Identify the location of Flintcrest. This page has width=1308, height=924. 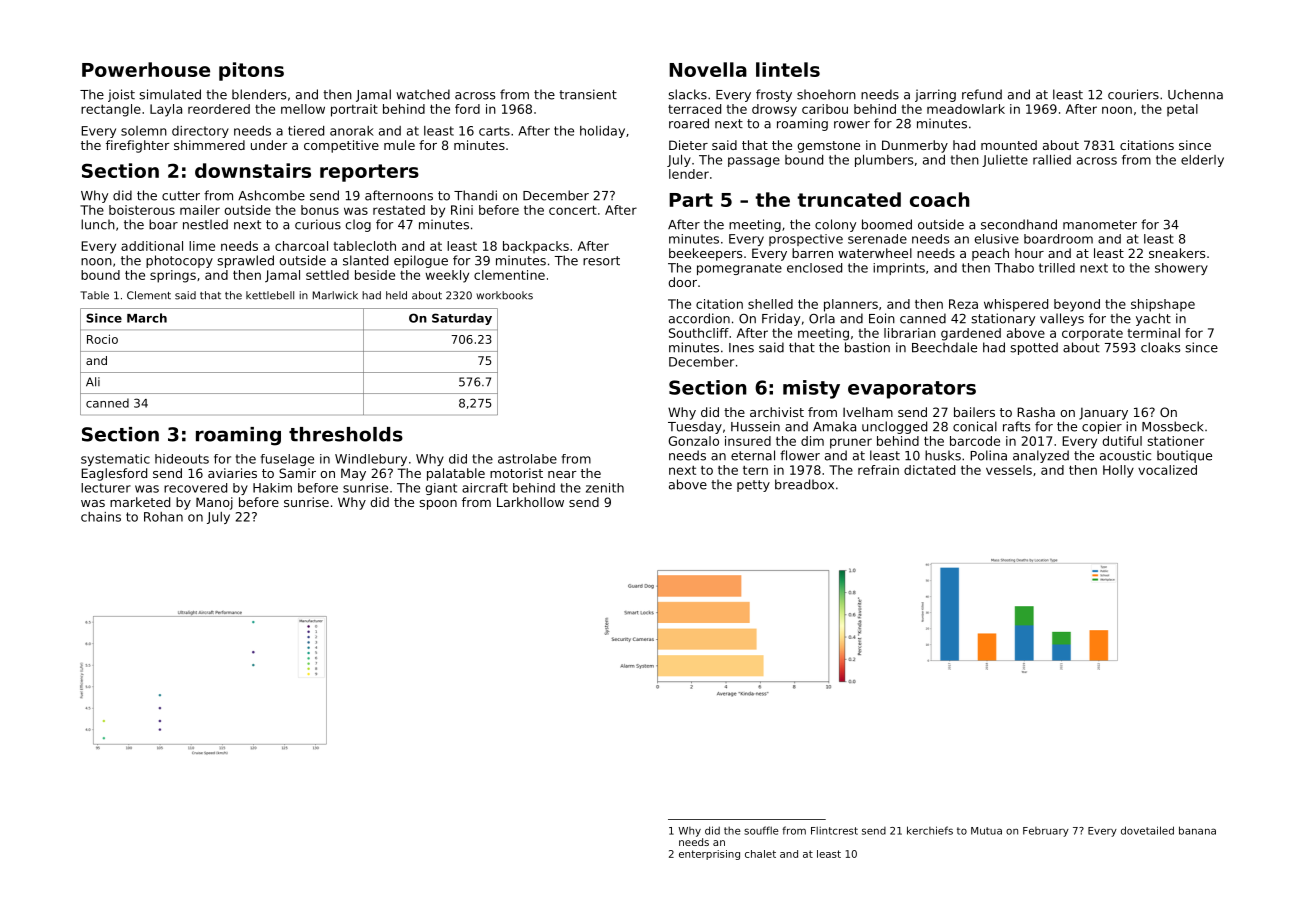
(834, 831).
